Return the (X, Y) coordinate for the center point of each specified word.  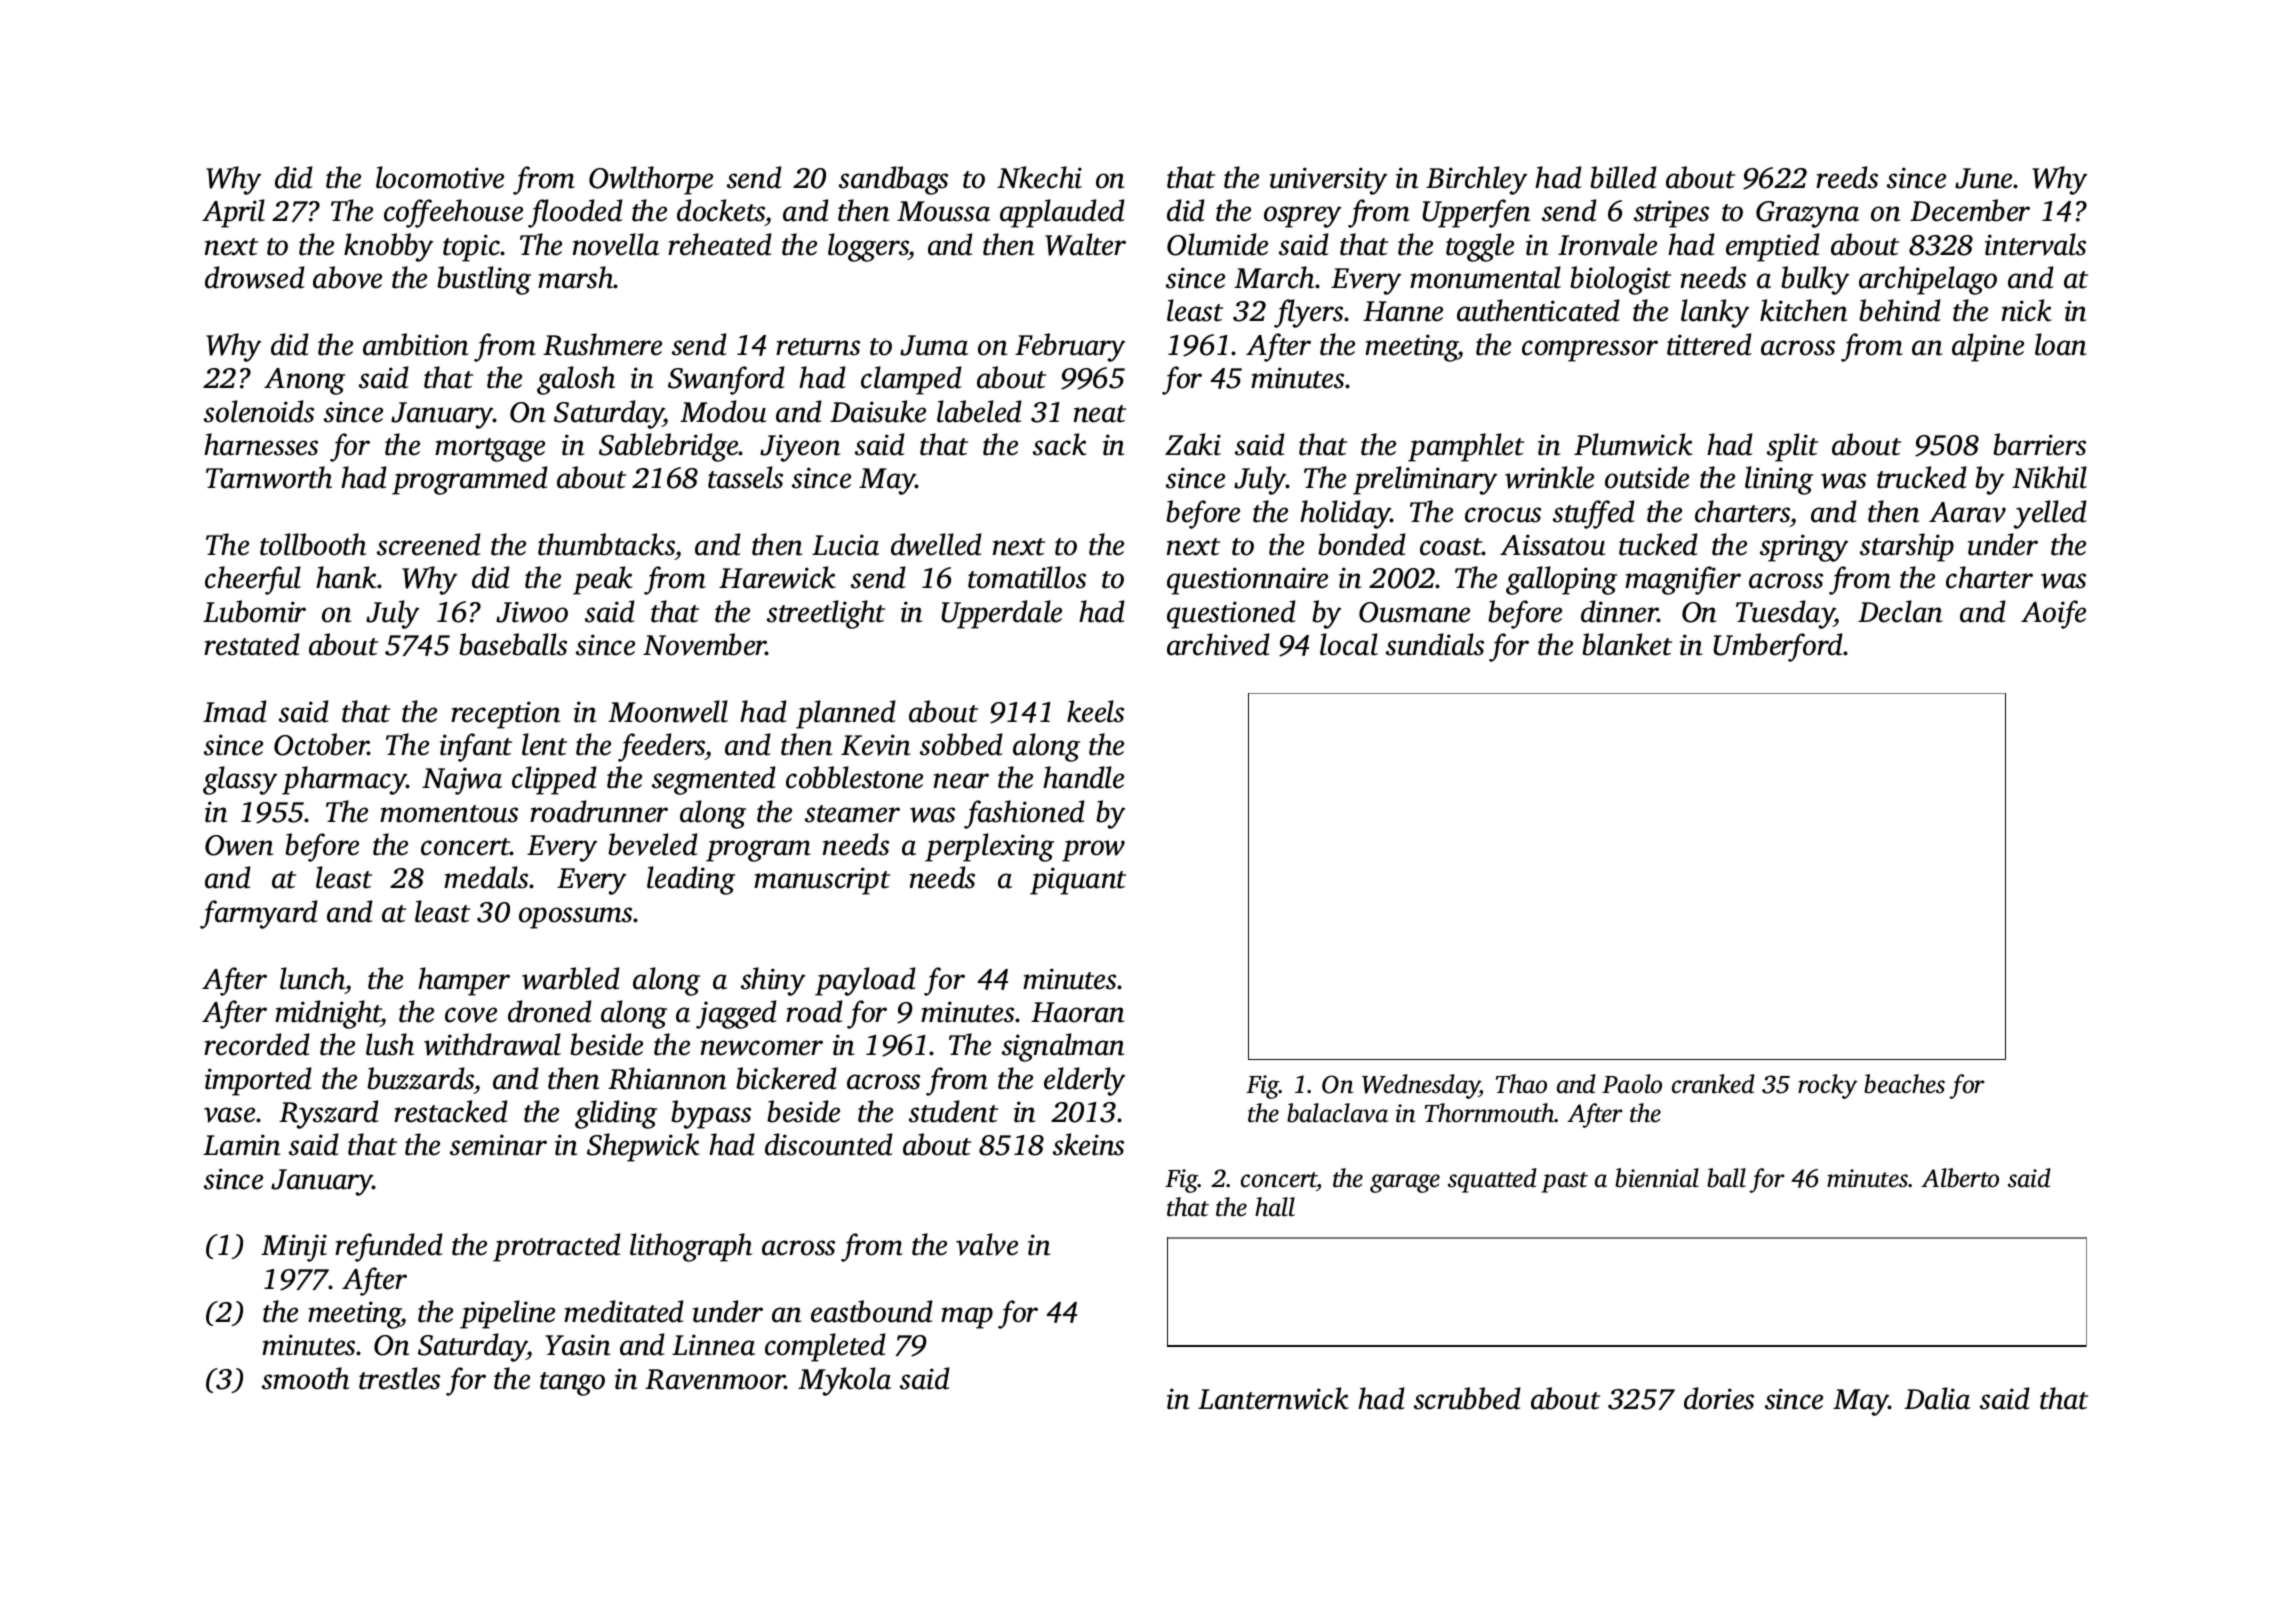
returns (818, 347)
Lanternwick (1273, 1398)
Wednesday (1421, 1086)
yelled (2050, 514)
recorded (257, 1044)
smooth (305, 1378)
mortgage (490, 450)
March (1274, 277)
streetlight (826, 614)
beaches (1904, 1084)
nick (2027, 310)
